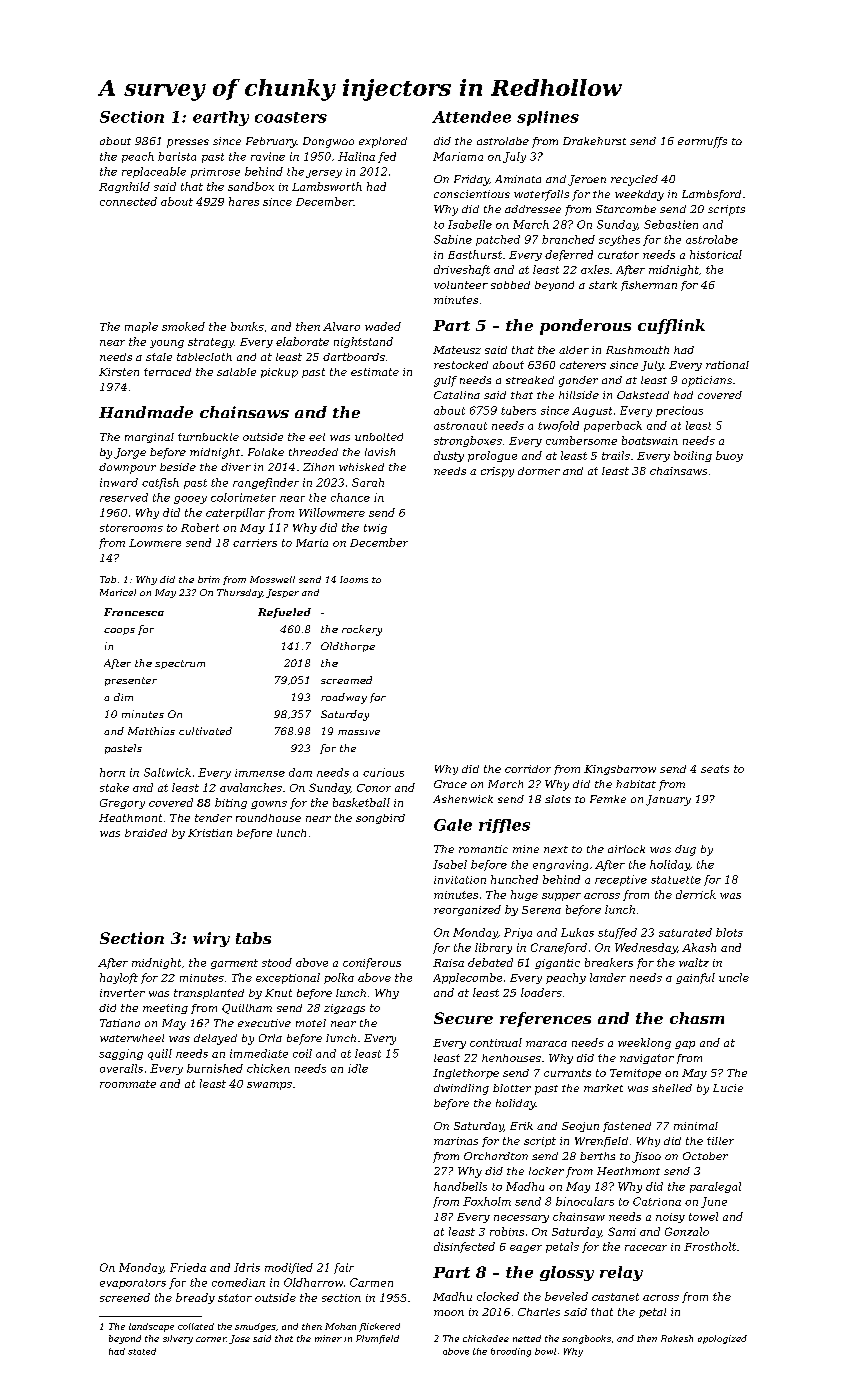 The width and height of the page is (849, 1400). I want to click on connected, so click(128, 201).
